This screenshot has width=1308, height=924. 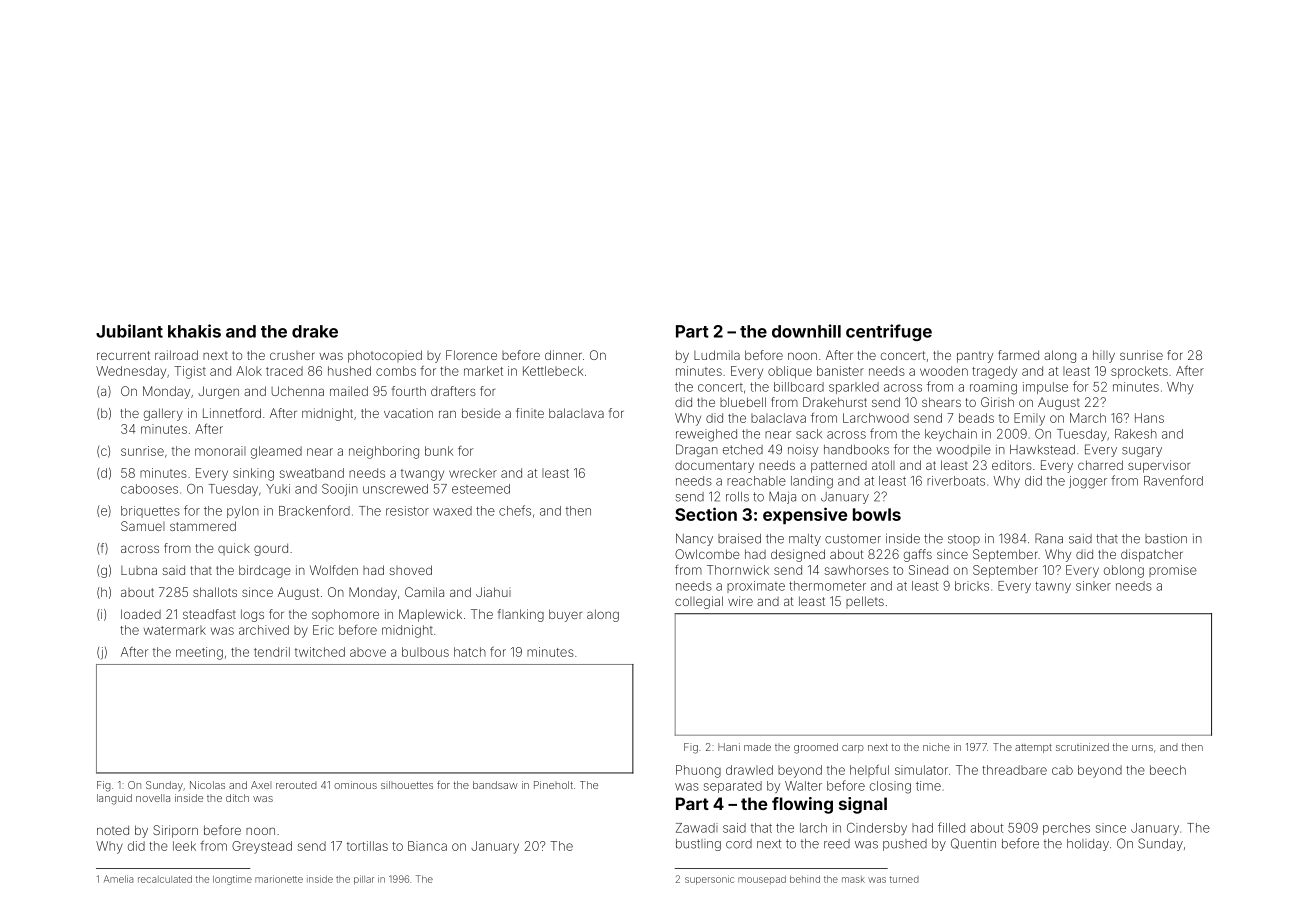 What do you see at coordinates (1142, 748) in the screenshot?
I see `urns` at bounding box center [1142, 748].
